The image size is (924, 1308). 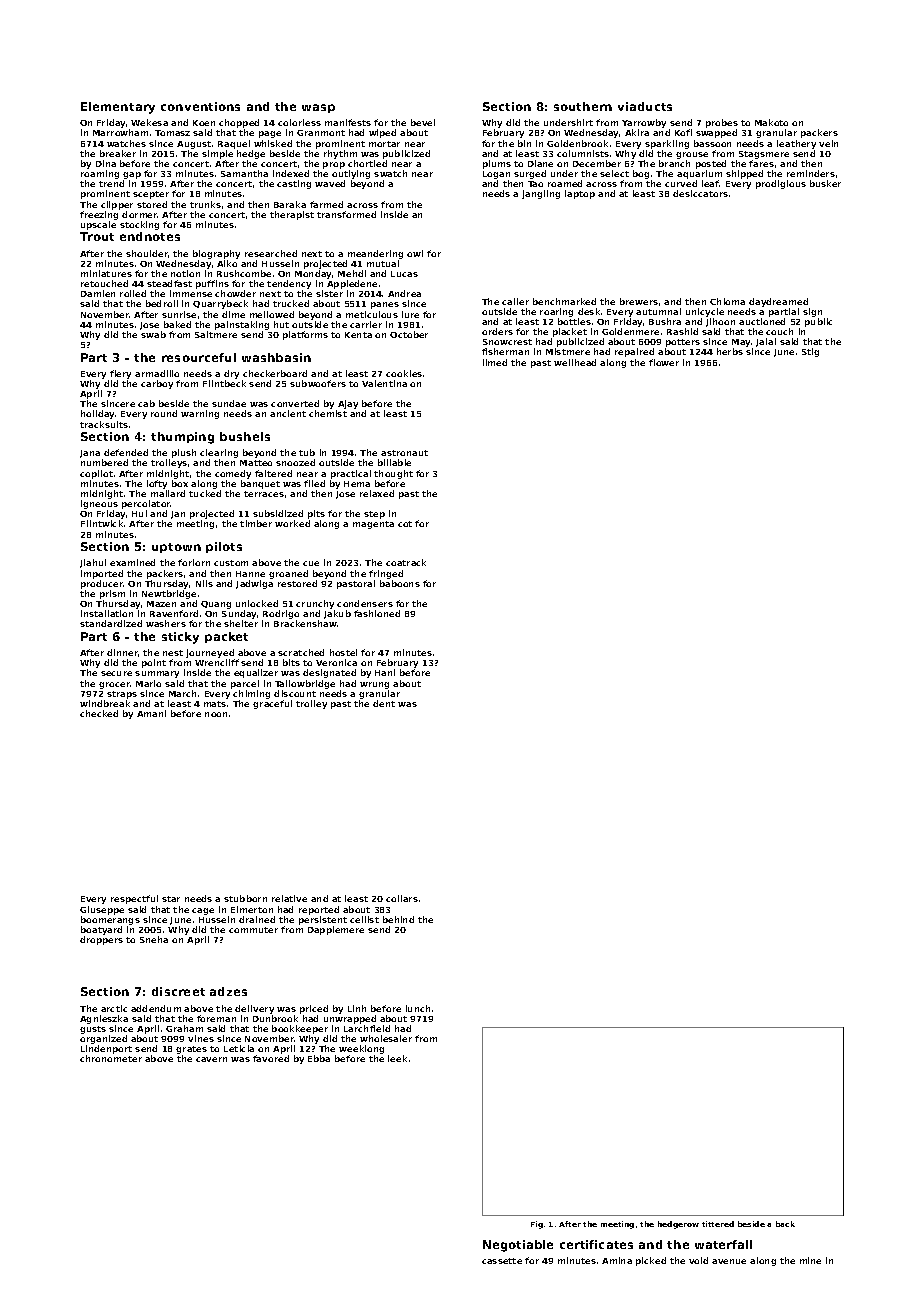 I want to click on favored, so click(x=271, y=1058).
